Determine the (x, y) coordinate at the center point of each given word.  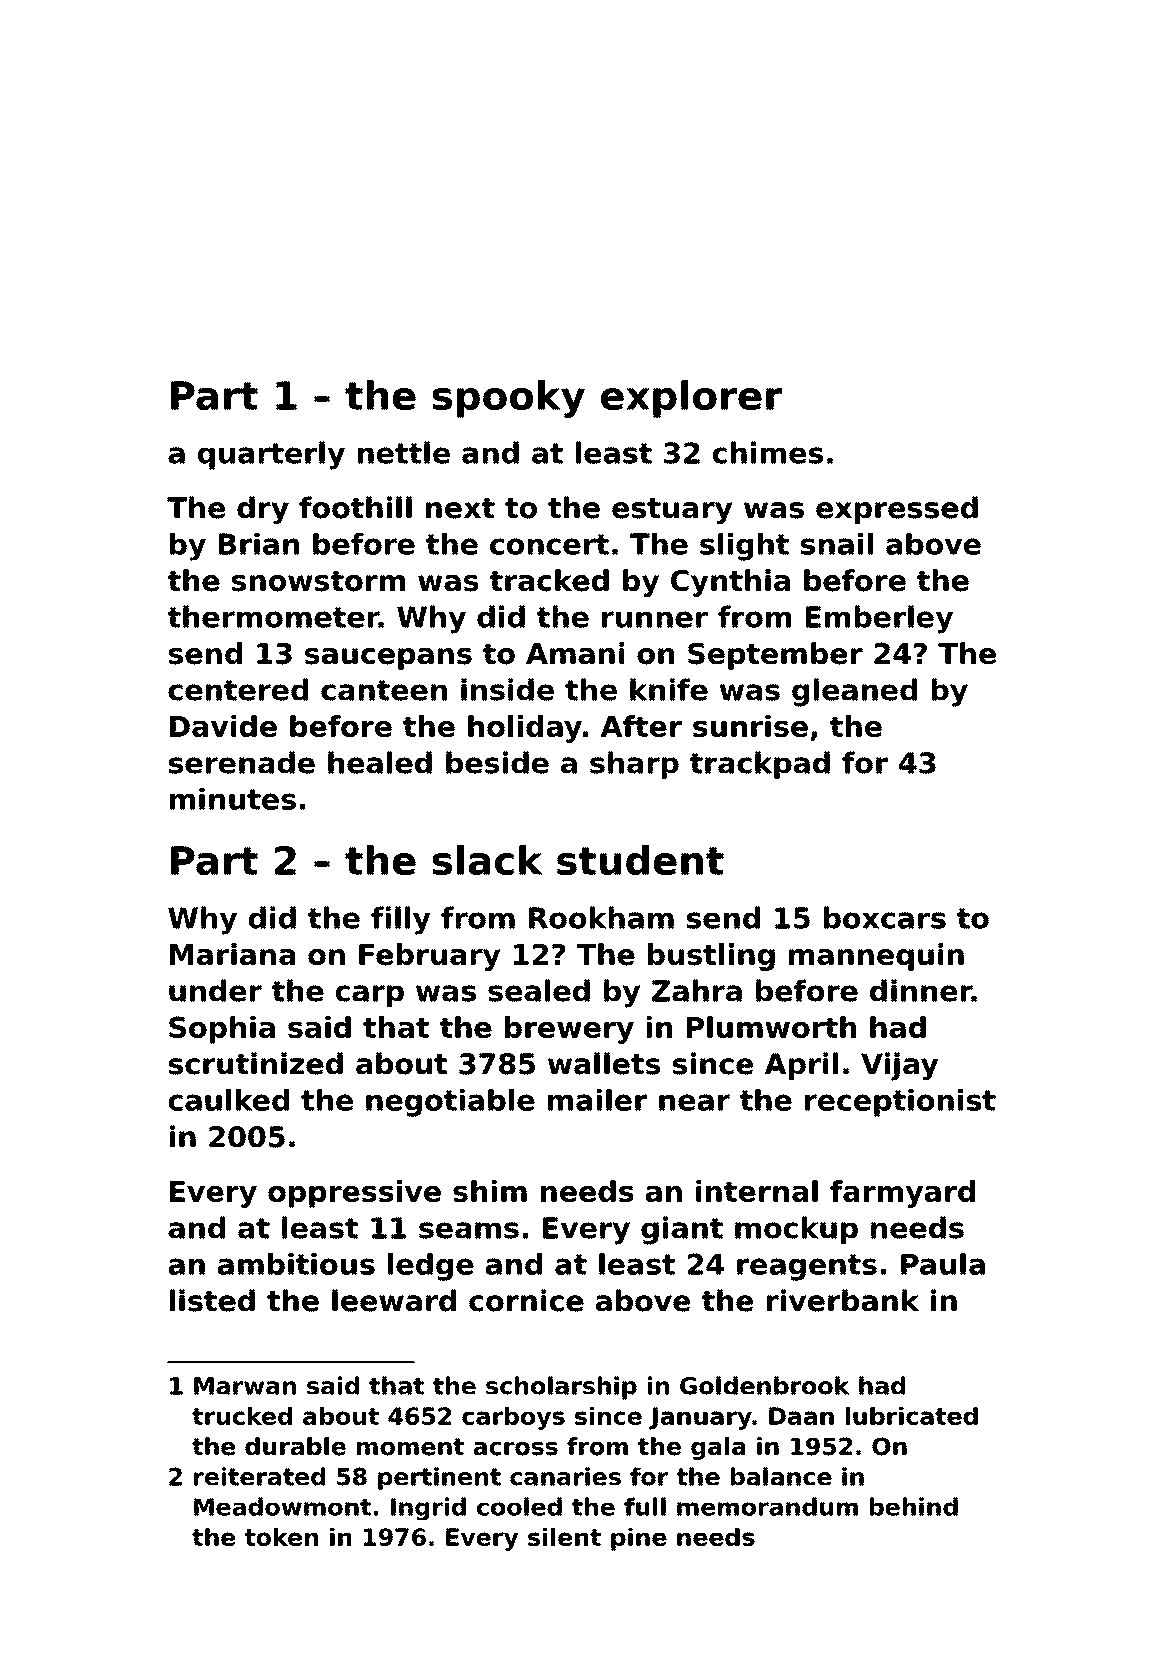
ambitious (296, 1264)
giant (682, 1230)
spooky (509, 399)
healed (380, 762)
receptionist (900, 1103)
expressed (897, 510)
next (460, 508)
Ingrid (428, 1509)
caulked (228, 1100)
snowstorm (318, 581)
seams (469, 1230)
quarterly (271, 455)
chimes (768, 452)
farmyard (902, 1194)
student (640, 860)
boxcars (885, 917)
